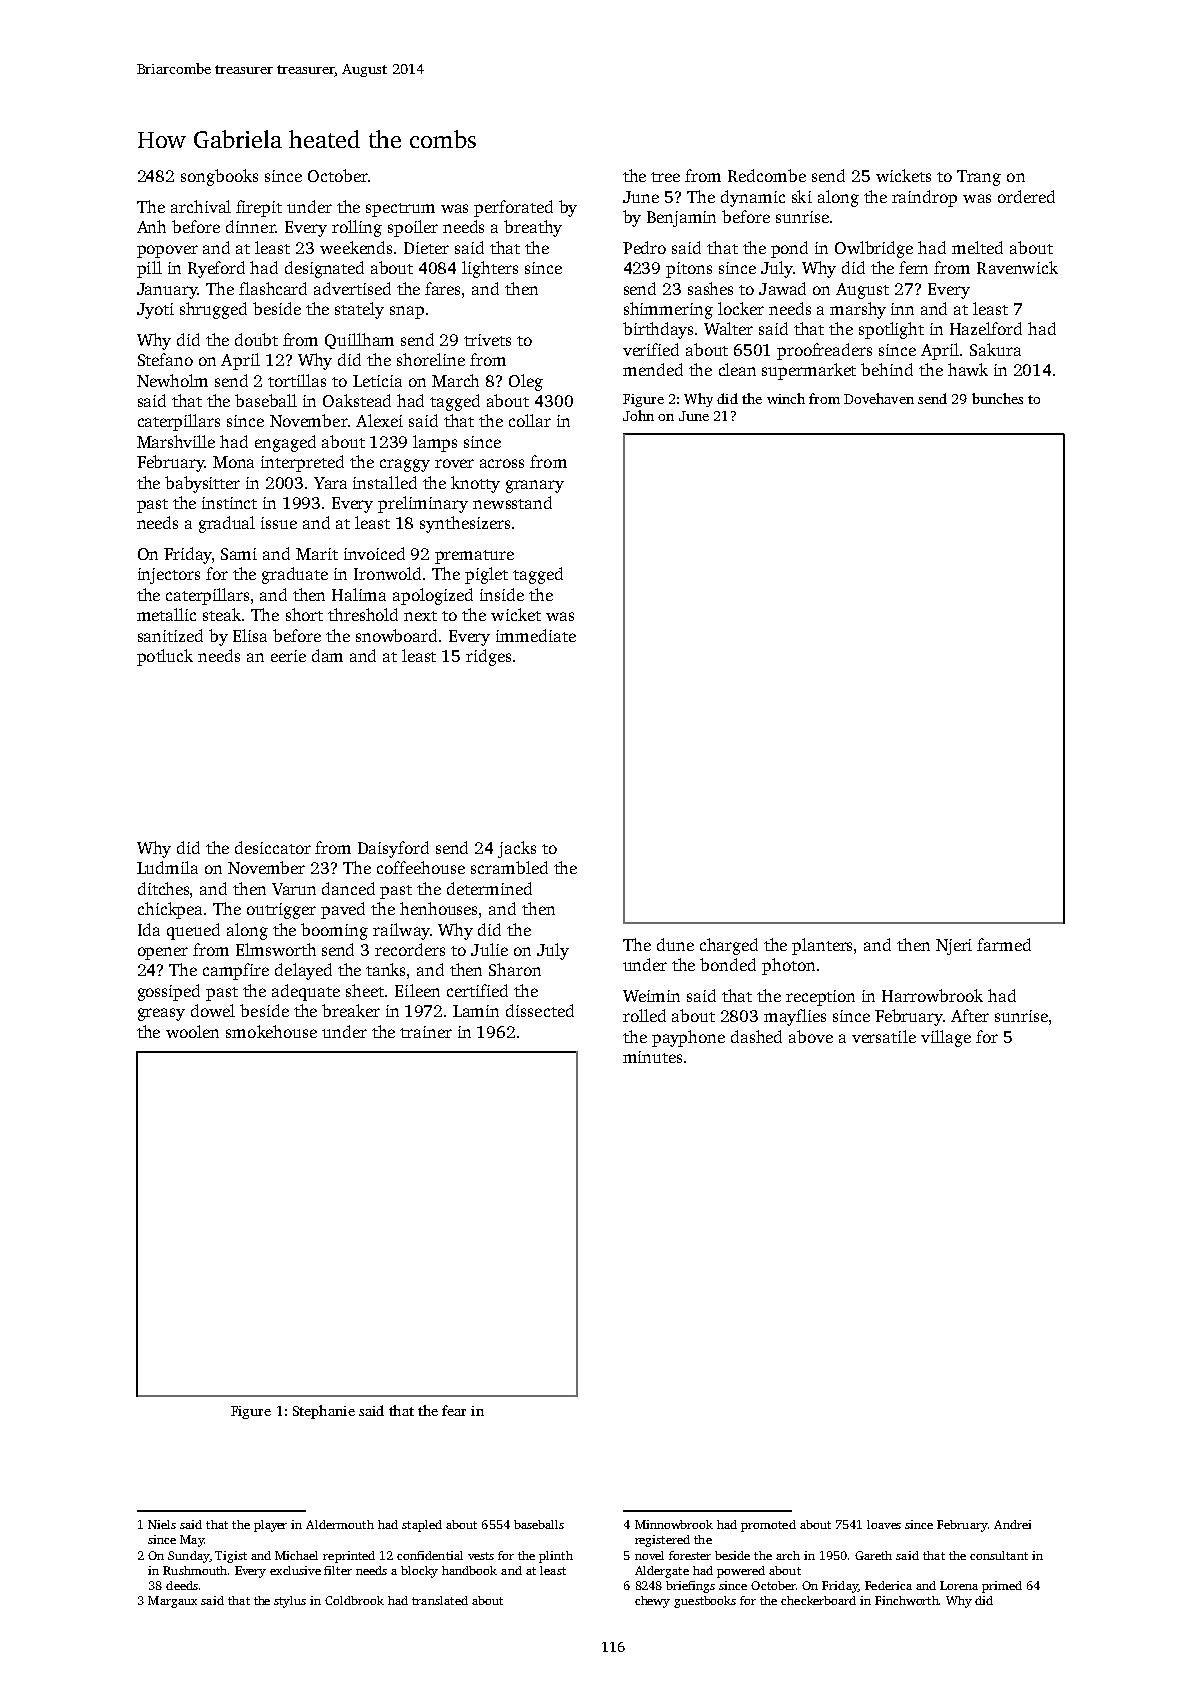 This image has height=1699, width=1201. What do you see at coordinates (767, 175) in the image?
I see `Redcombe` at bounding box center [767, 175].
